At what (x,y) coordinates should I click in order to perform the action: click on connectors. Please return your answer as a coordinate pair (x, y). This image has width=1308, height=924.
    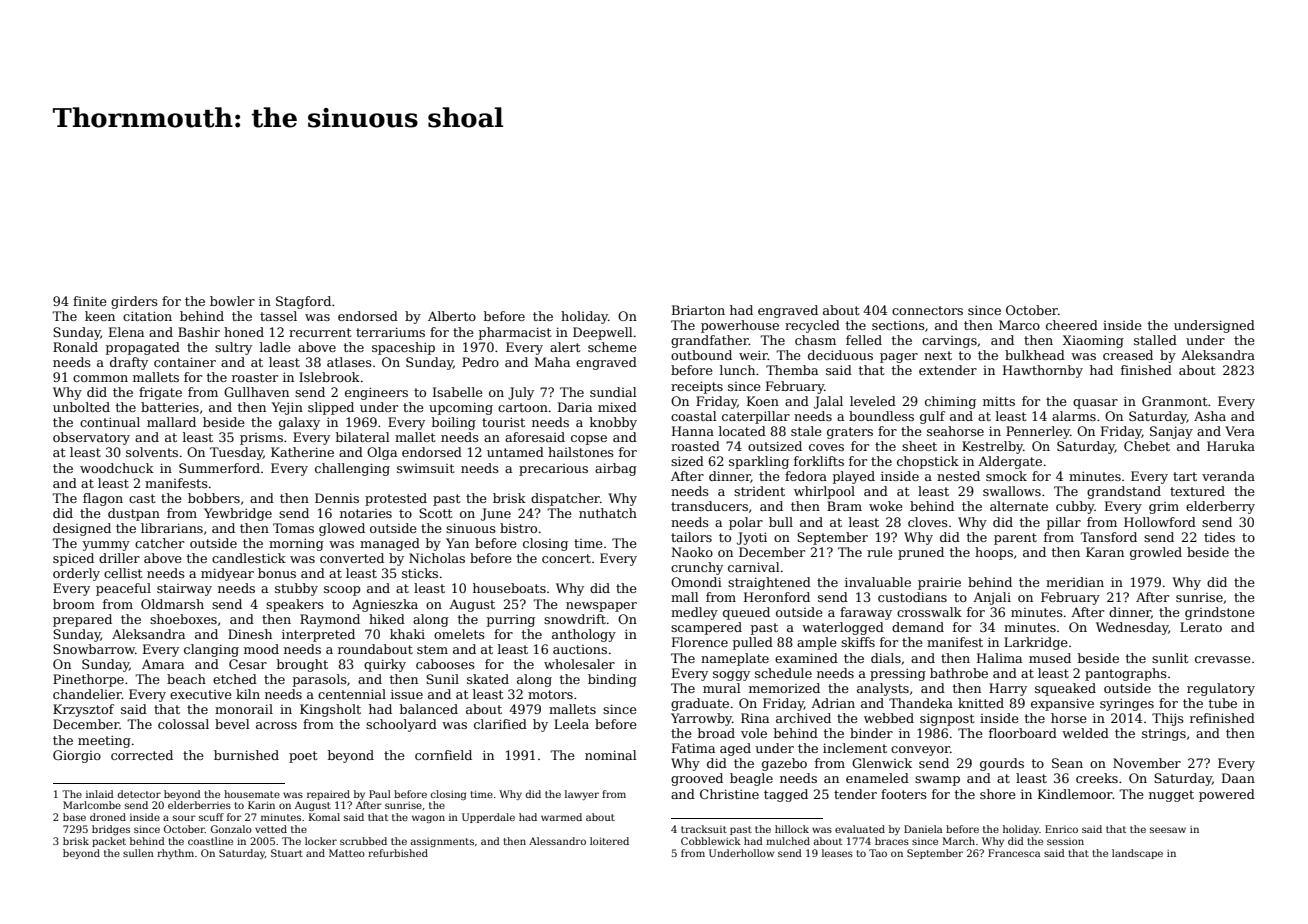
    Looking at the image, I should click on (927, 310).
